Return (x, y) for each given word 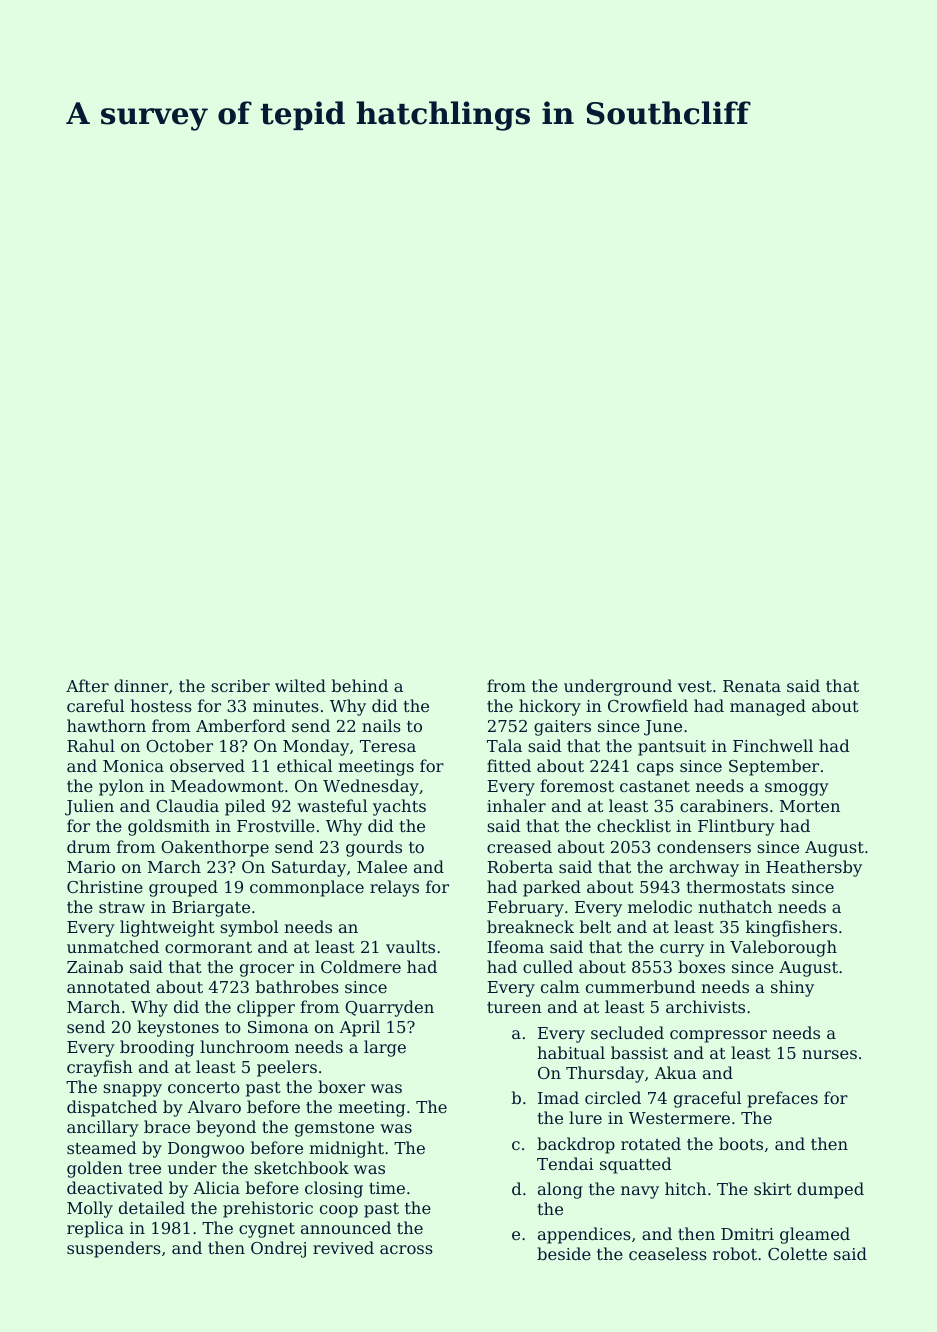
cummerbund (641, 986)
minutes (286, 706)
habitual (571, 1052)
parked (552, 888)
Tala (504, 745)
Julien (89, 807)
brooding (157, 1048)
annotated (108, 986)
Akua (675, 1072)
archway (704, 868)
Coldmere (361, 966)
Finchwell (773, 745)
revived (343, 1247)
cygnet (267, 1230)
